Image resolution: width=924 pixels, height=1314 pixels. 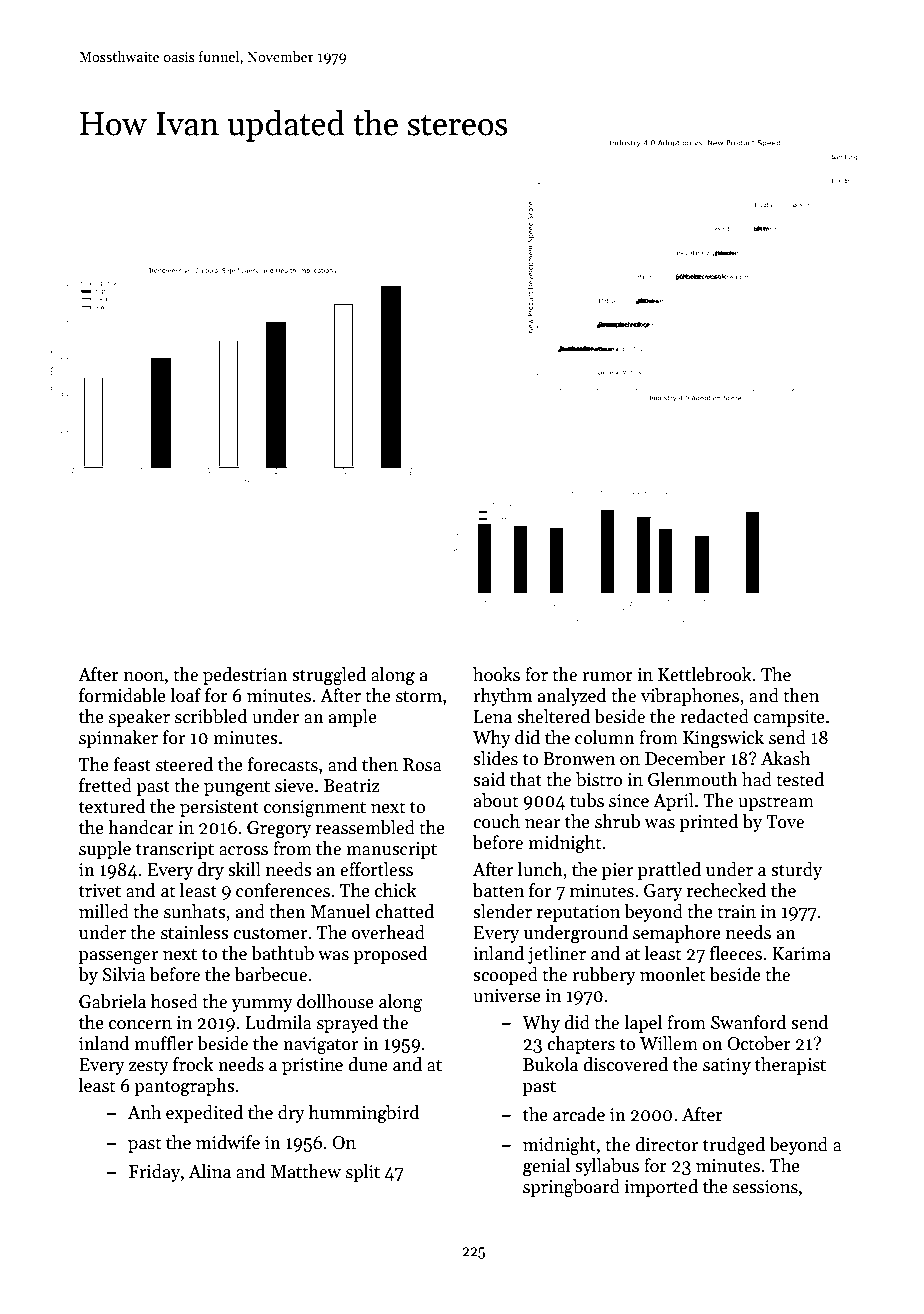 What do you see at coordinates (496, 821) in the document?
I see `couch` at bounding box center [496, 821].
